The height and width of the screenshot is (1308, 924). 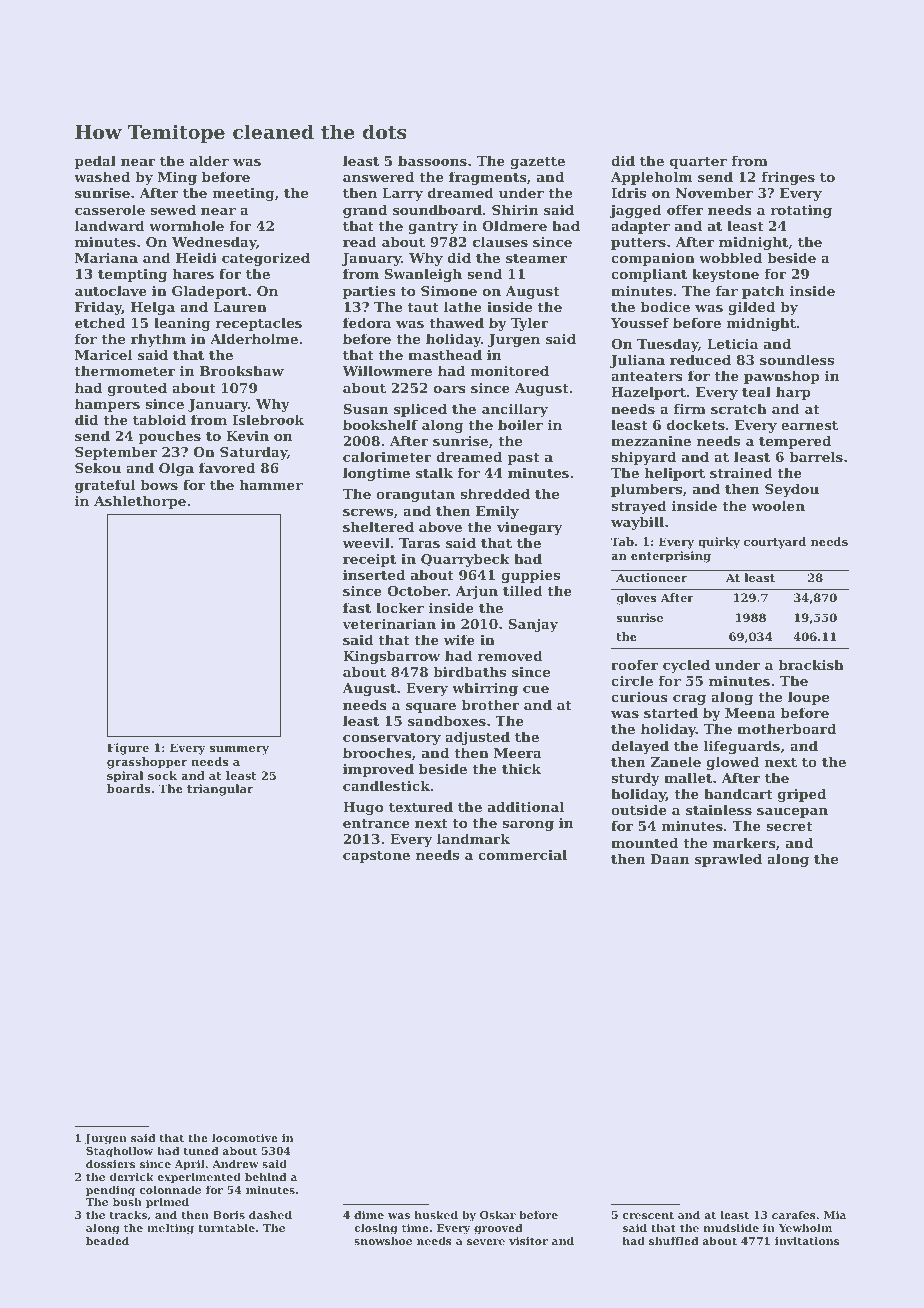 What do you see at coordinates (667, 345) in the screenshot?
I see `Tuesday` at bounding box center [667, 345].
